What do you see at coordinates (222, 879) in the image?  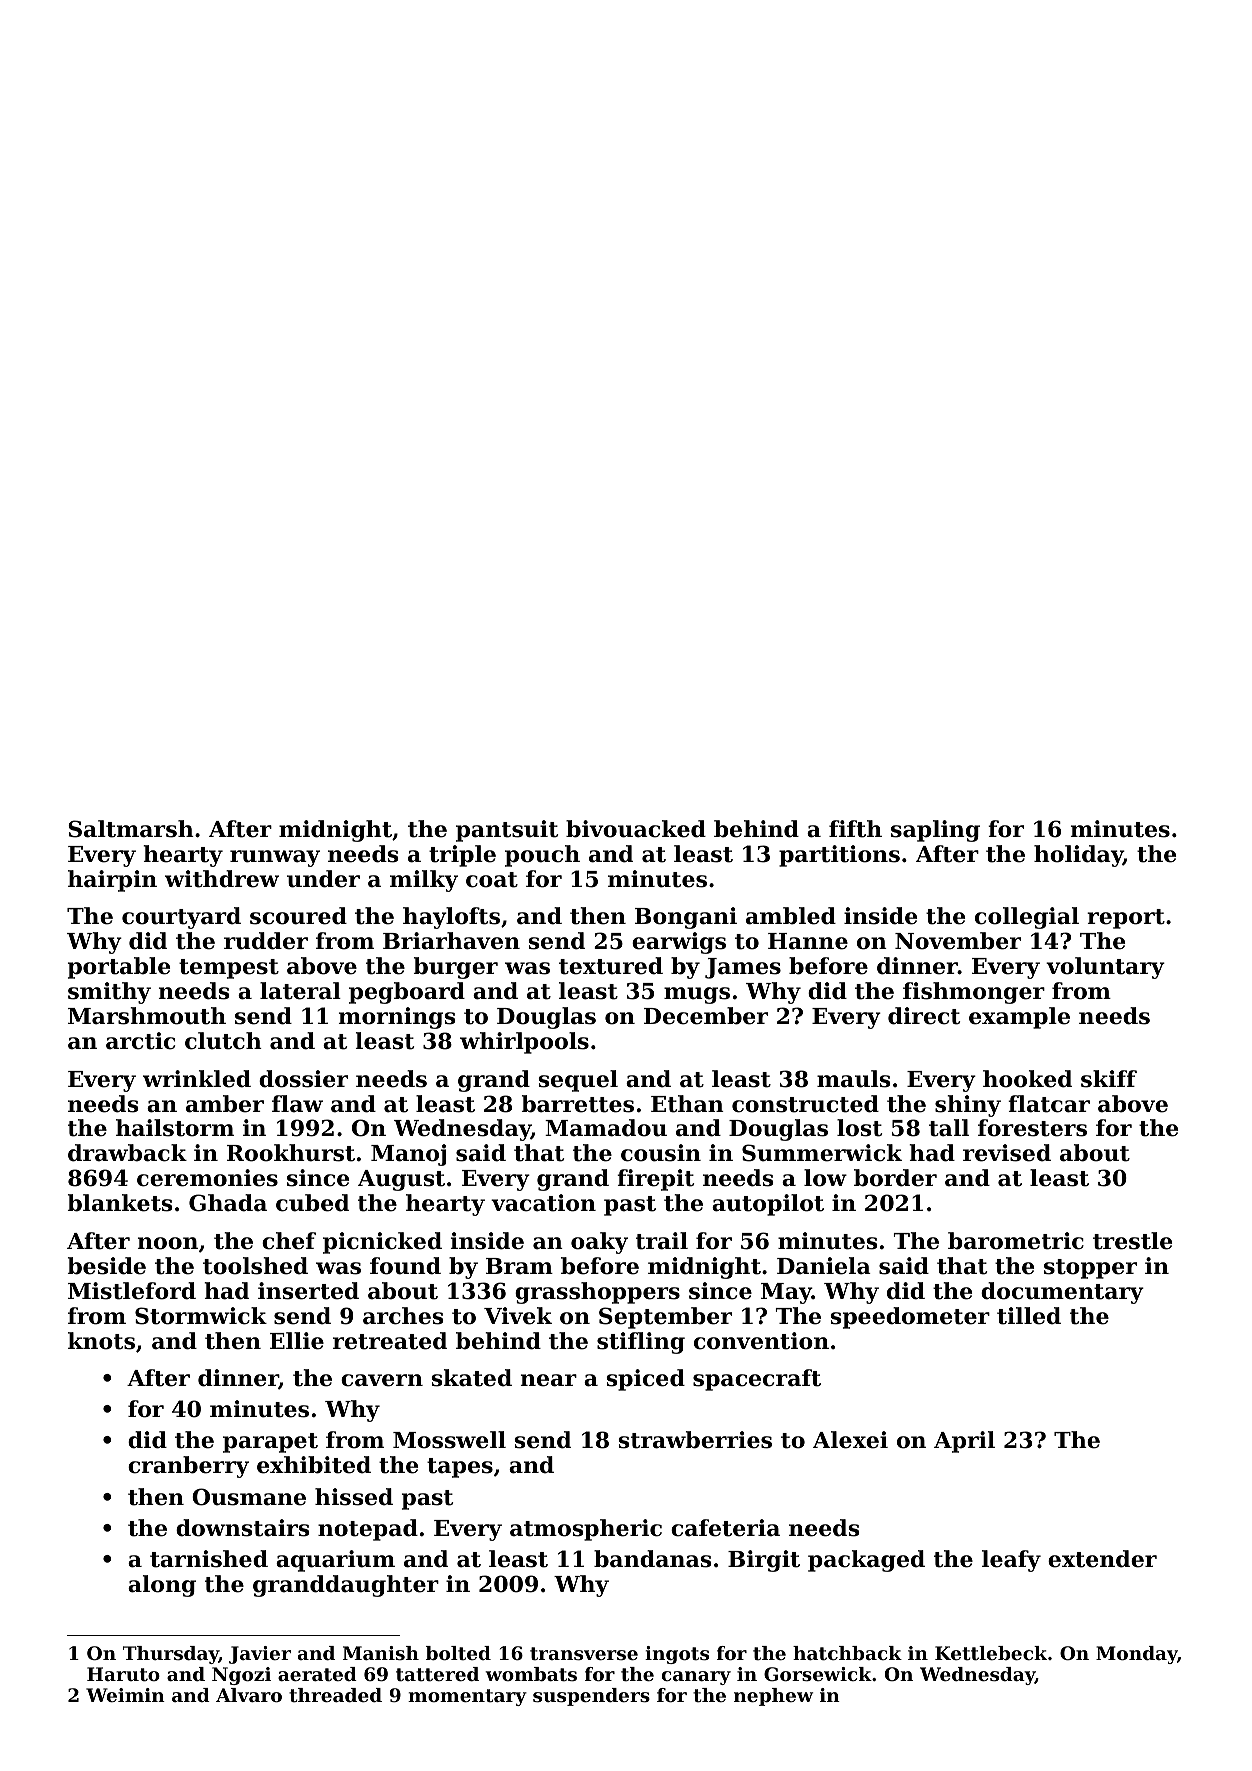 I see `withdrew` at bounding box center [222, 879].
